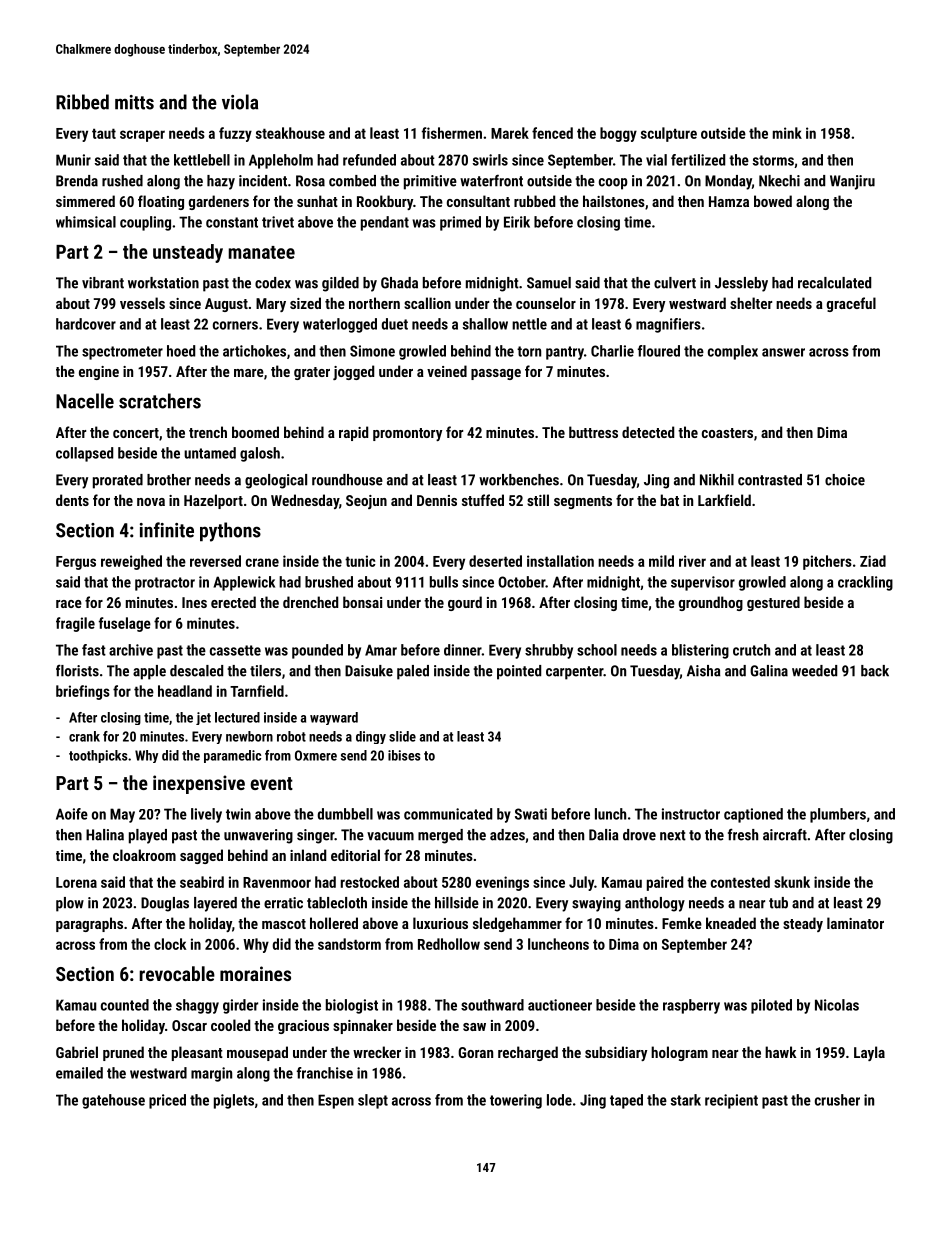  I want to click on priced, so click(167, 1101).
